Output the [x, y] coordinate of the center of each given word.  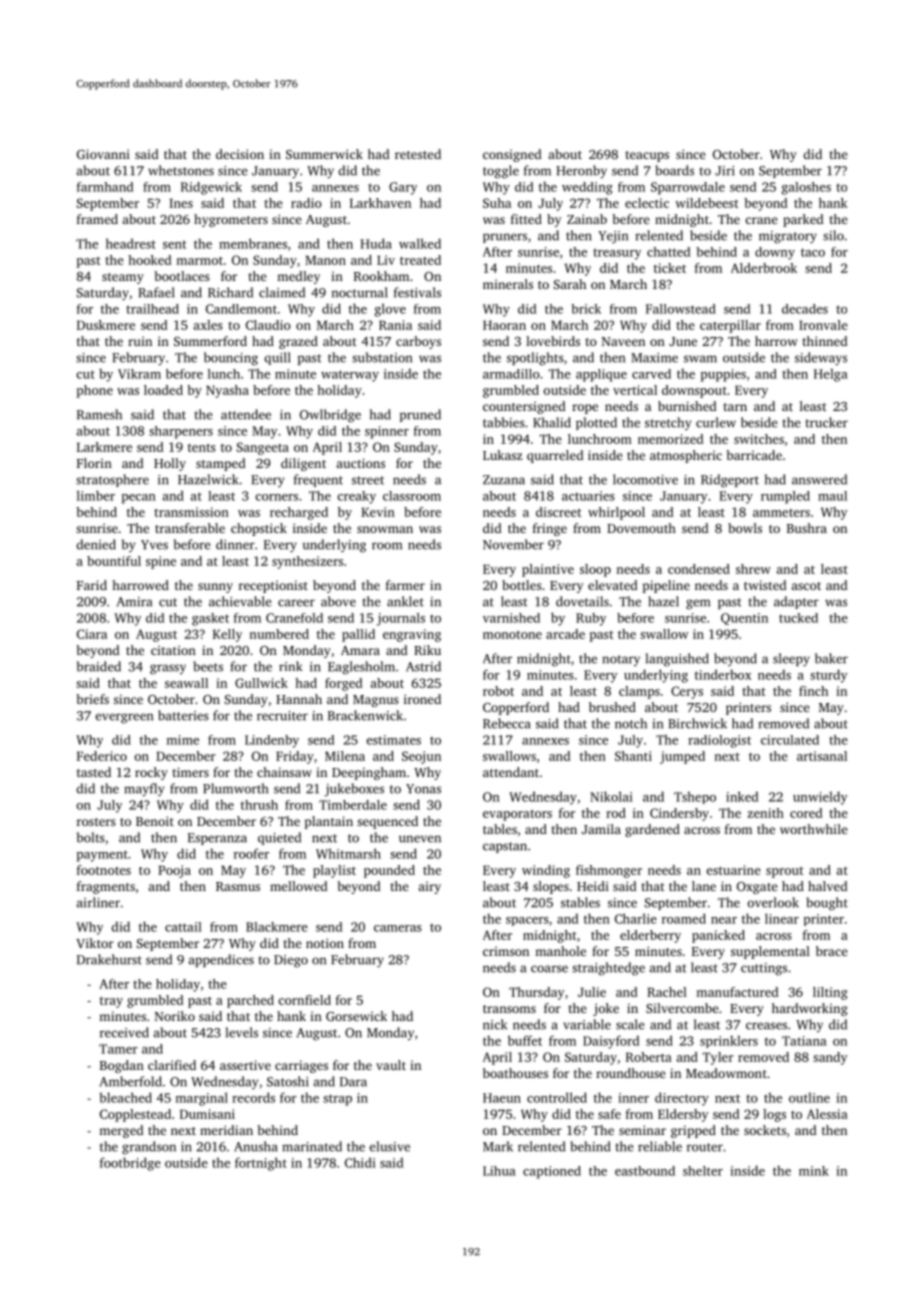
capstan [505, 847]
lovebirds [553, 341]
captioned [552, 1172]
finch [813, 691]
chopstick [259, 529]
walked [420, 243]
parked [803, 220]
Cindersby [679, 814]
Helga [831, 375]
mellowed [299, 886]
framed [97, 219]
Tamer [118, 1049]
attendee [246, 414]
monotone [512, 635]
